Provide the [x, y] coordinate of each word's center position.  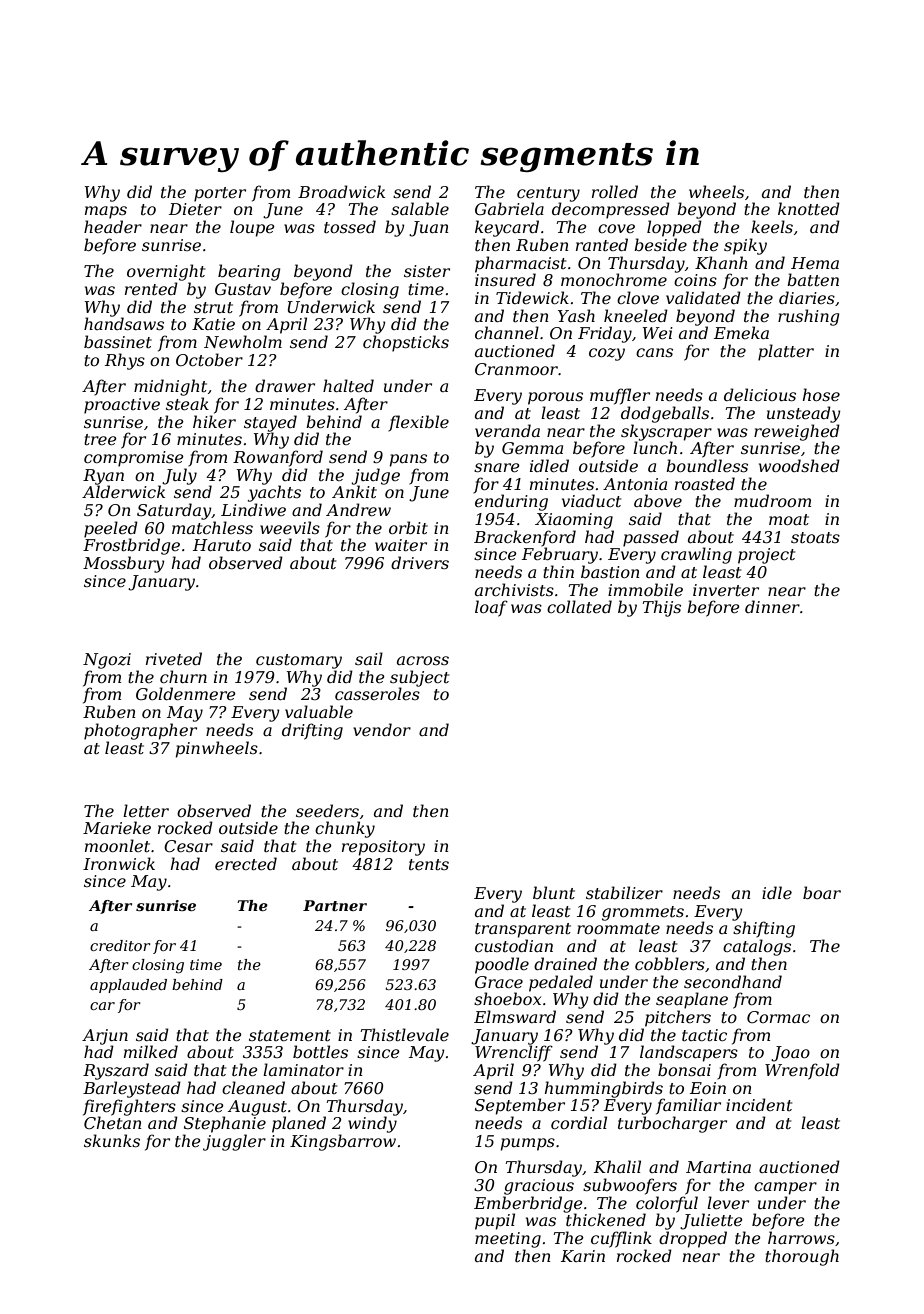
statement [290, 1035]
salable [420, 208]
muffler [620, 396]
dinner [772, 606]
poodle [502, 965]
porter [220, 194]
